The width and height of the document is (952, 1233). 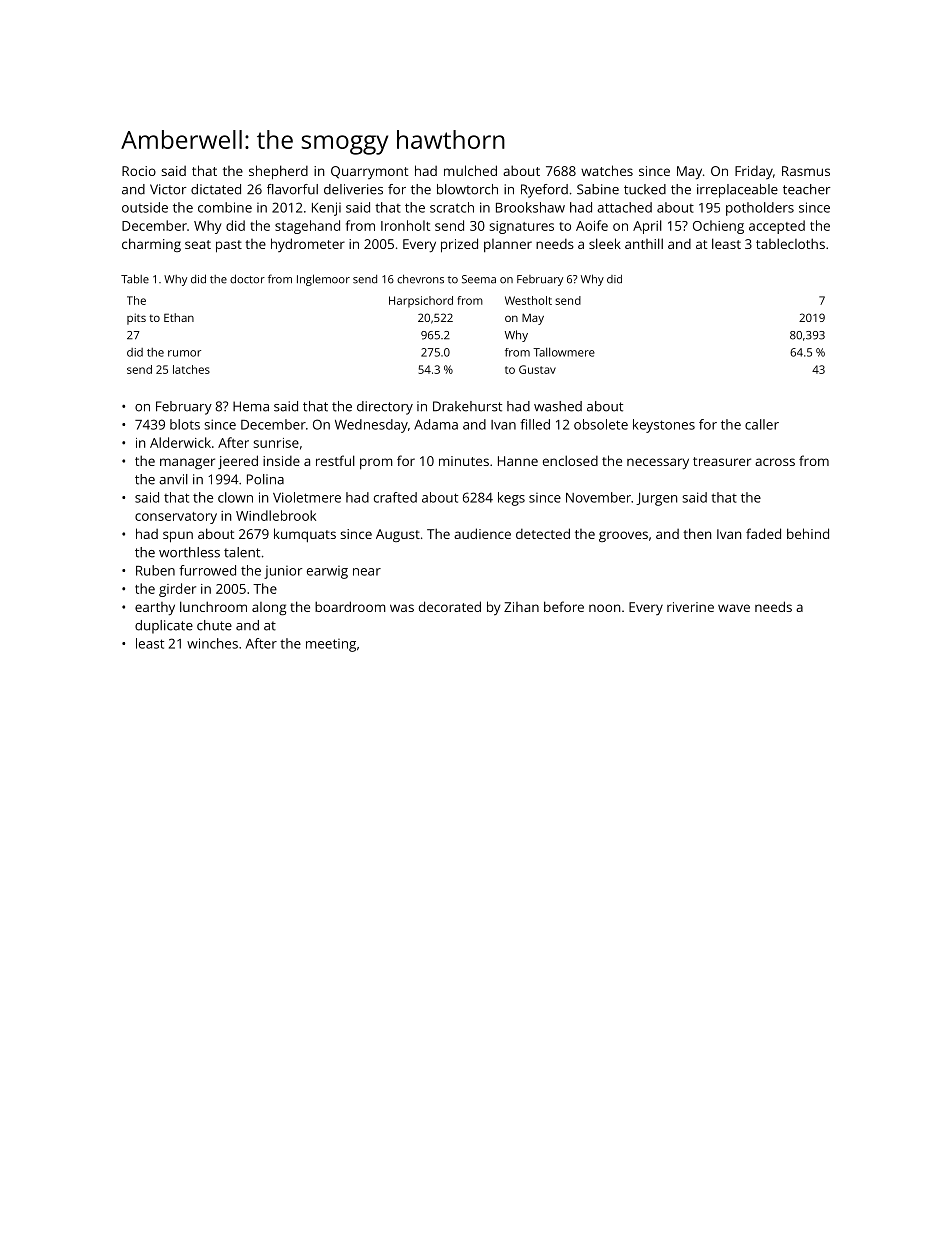 I want to click on flavorful, so click(x=292, y=189).
